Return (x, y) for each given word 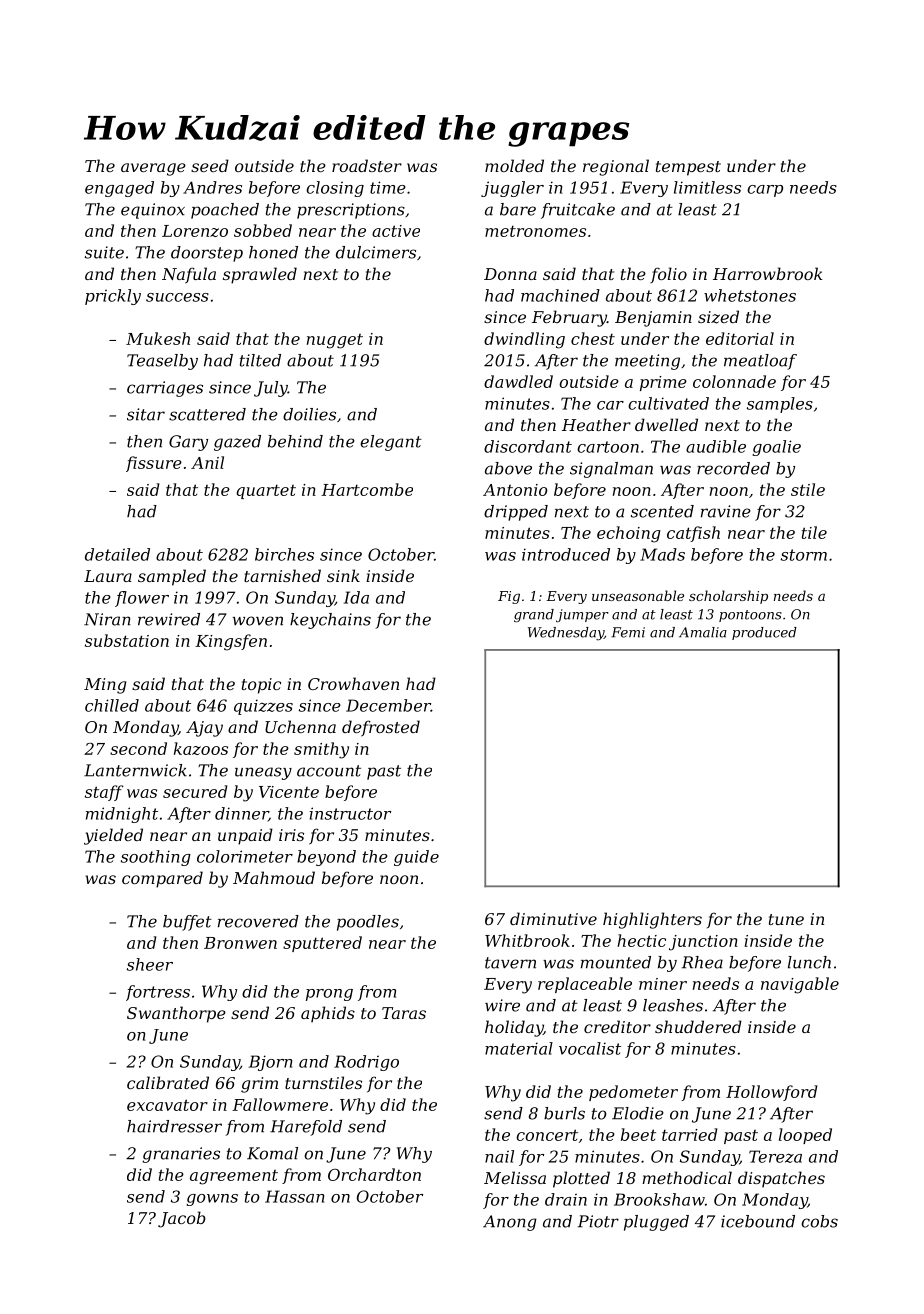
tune (786, 919)
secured (195, 791)
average (153, 169)
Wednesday (566, 634)
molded (514, 165)
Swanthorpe (176, 1014)
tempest (688, 168)
